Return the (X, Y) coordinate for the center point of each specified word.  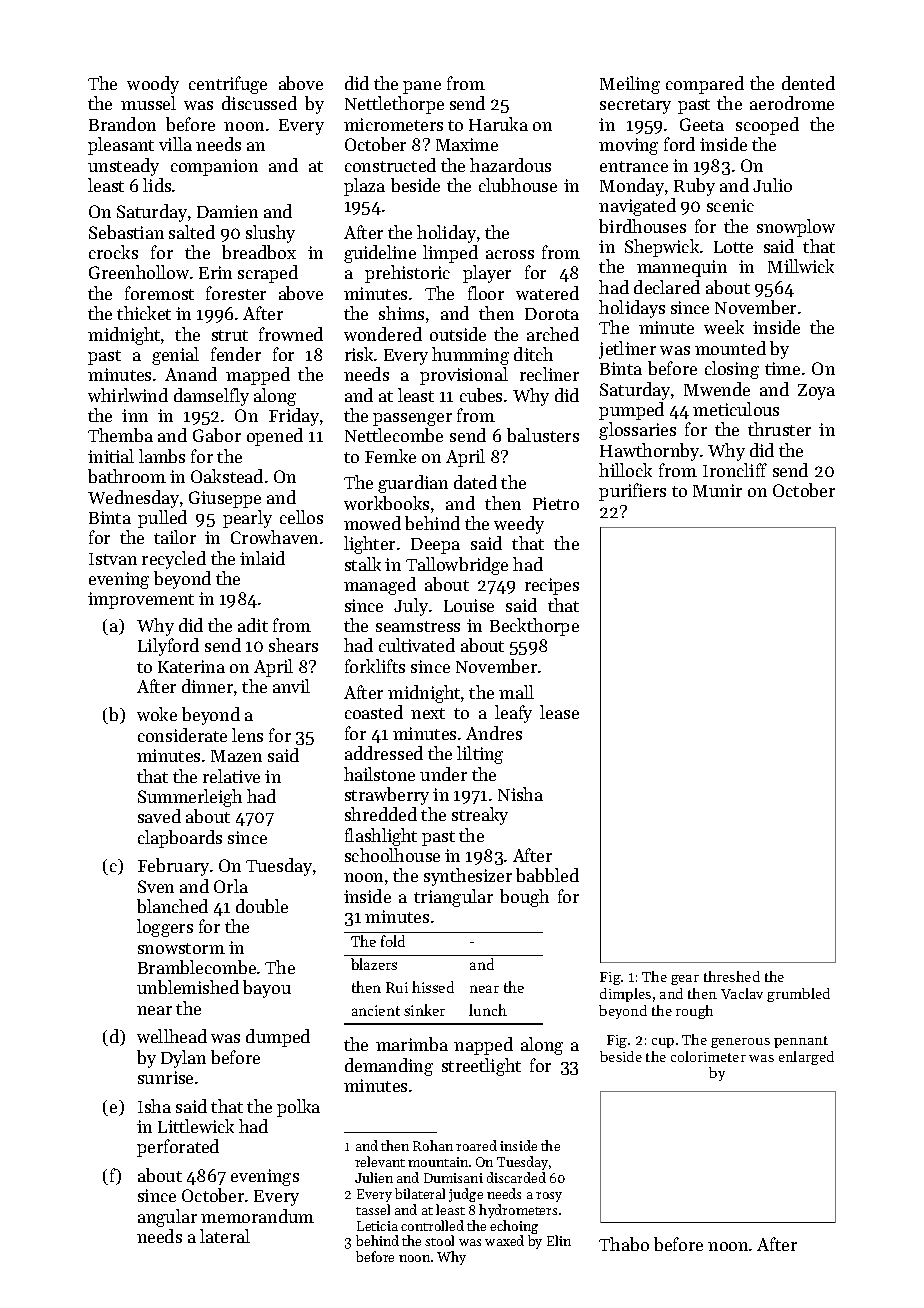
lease (559, 712)
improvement (141, 600)
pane (422, 87)
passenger (412, 419)
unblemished (188, 987)
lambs (162, 456)
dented (808, 83)
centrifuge (228, 85)
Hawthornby (649, 452)
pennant (801, 1042)
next (428, 713)
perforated (178, 1148)
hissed (433, 987)
